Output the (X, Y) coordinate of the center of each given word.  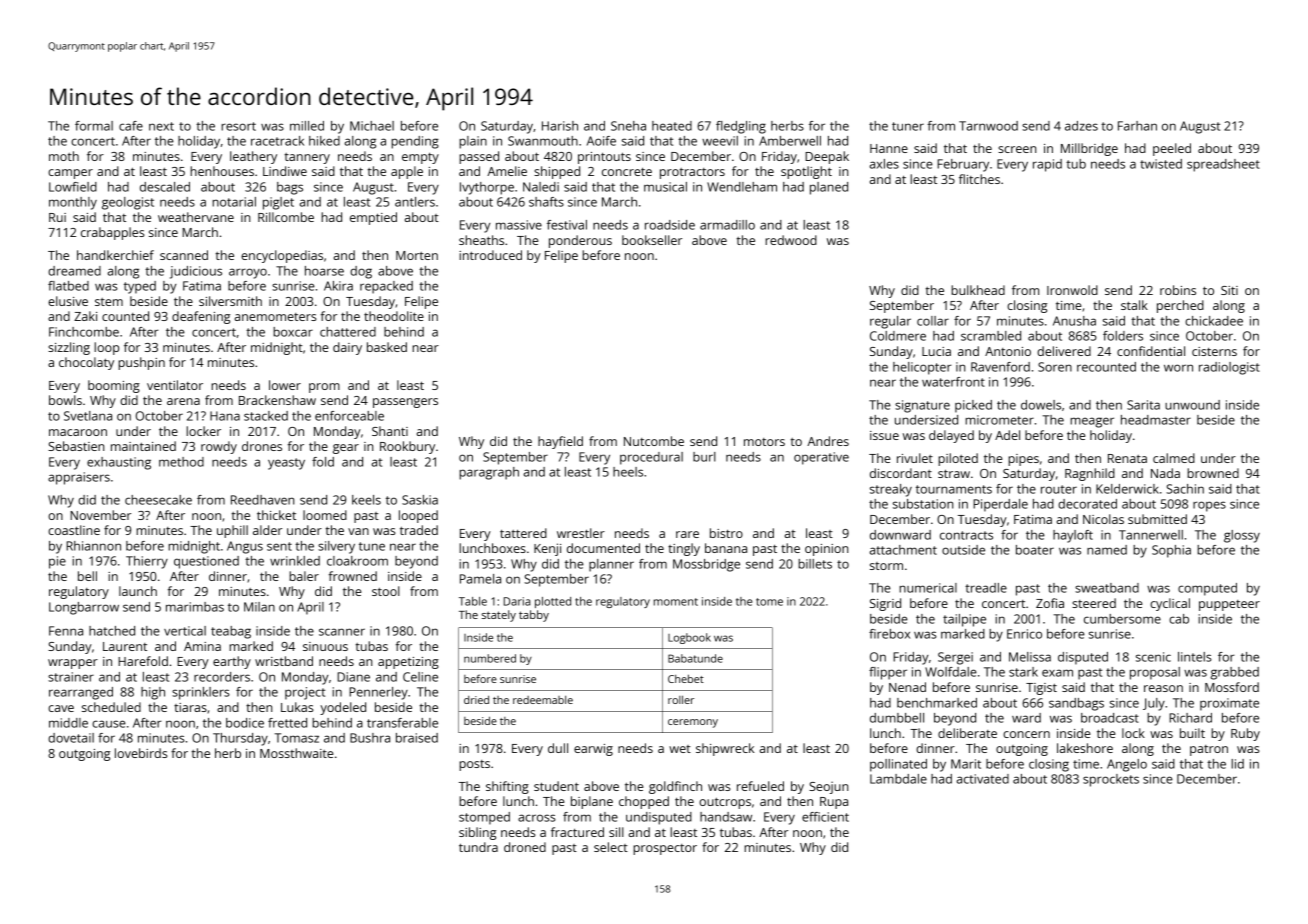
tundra (478, 847)
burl (704, 457)
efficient (825, 817)
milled (307, 126)
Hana (225, 416)
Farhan (1137, 126)
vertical (185, 631)
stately (499, 616)
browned (1213, 473)
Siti (1229, 290)
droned (525, 847)
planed (829, 188)
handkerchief (115, 255)
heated (672, 126)
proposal (1155, 673)
